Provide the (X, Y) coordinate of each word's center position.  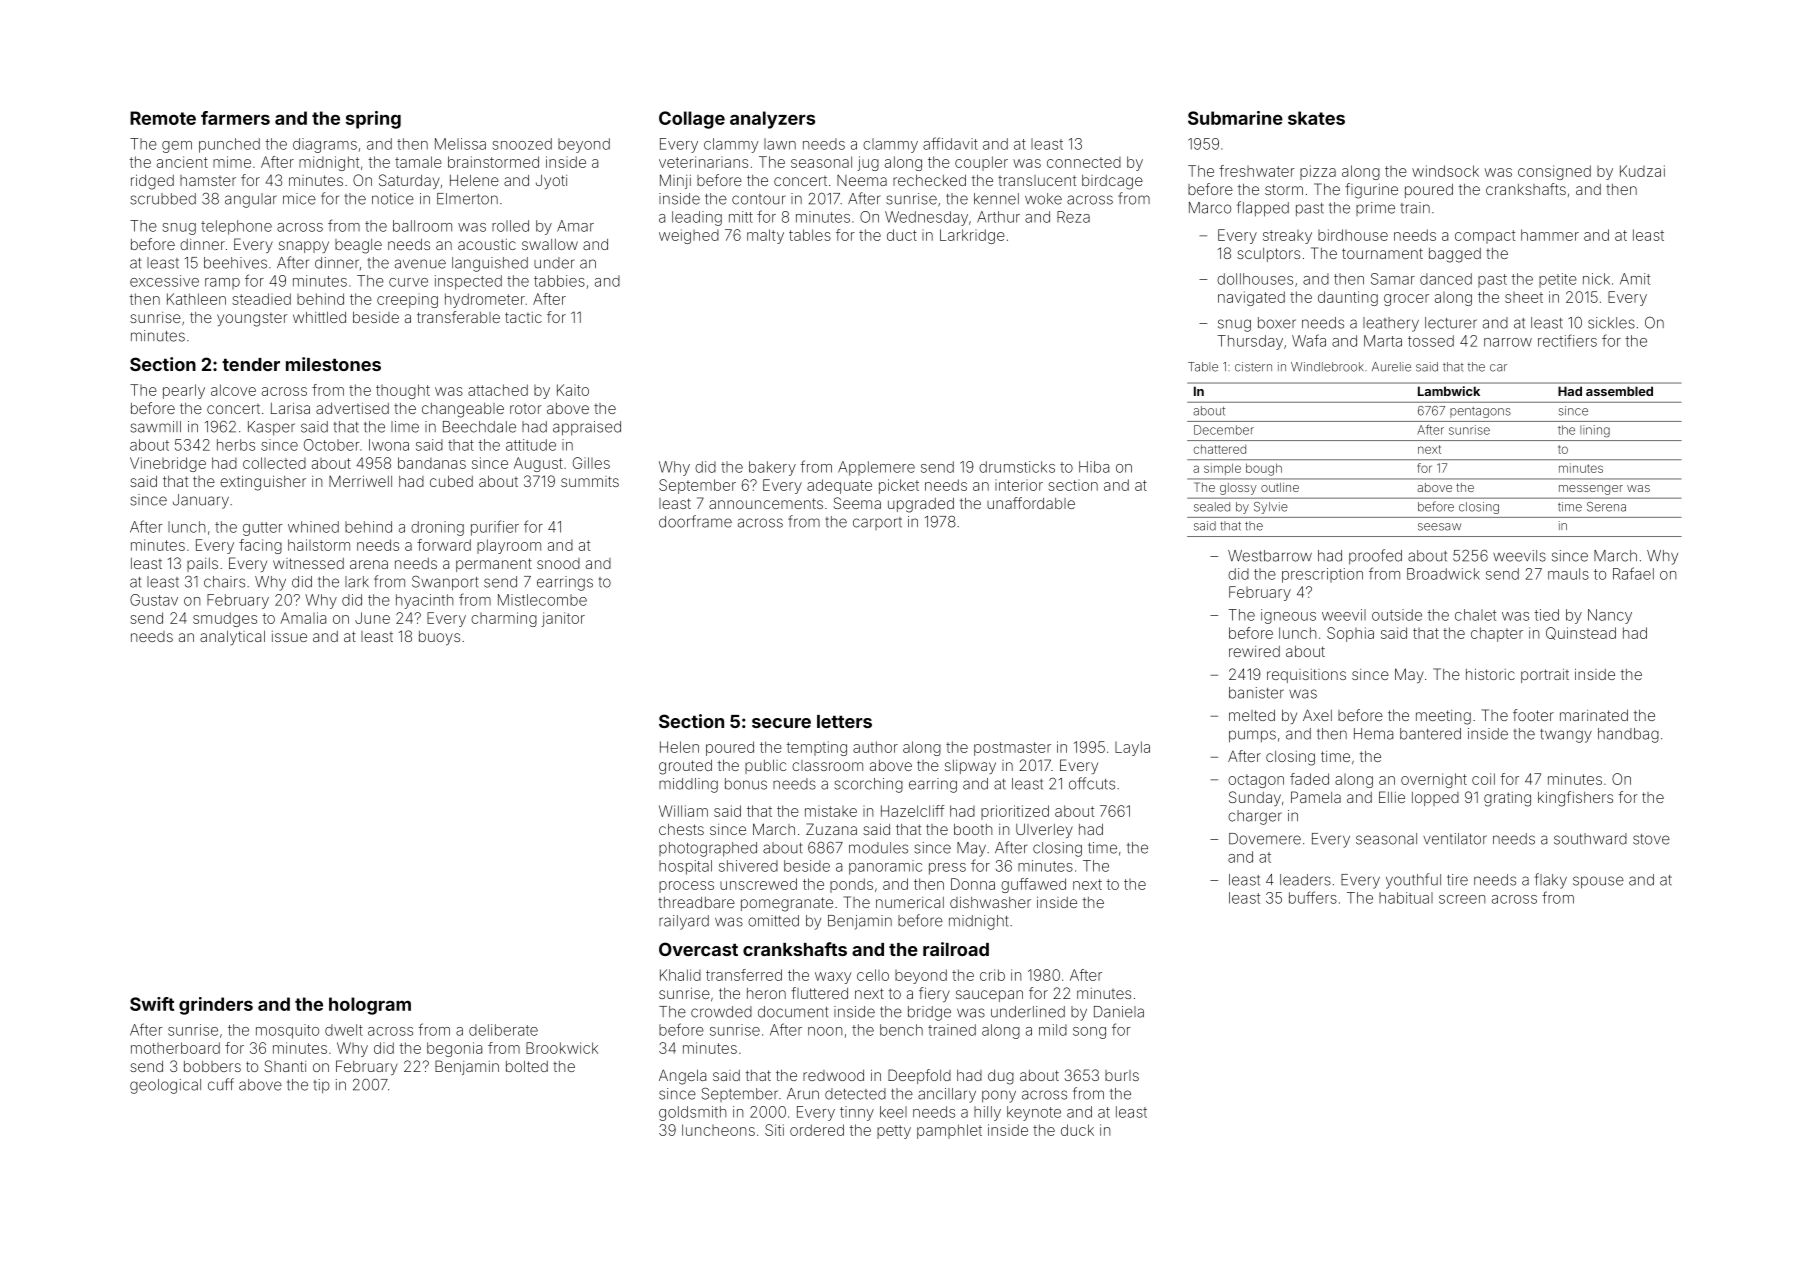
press (947, 869)
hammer (1550, 235)
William (683, 811)
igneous (1288, 616)
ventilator (1455, 839)
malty (765, 236)
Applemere (876, 468)
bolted (527, 1066)
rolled (510, 226)
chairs (224, 582)
